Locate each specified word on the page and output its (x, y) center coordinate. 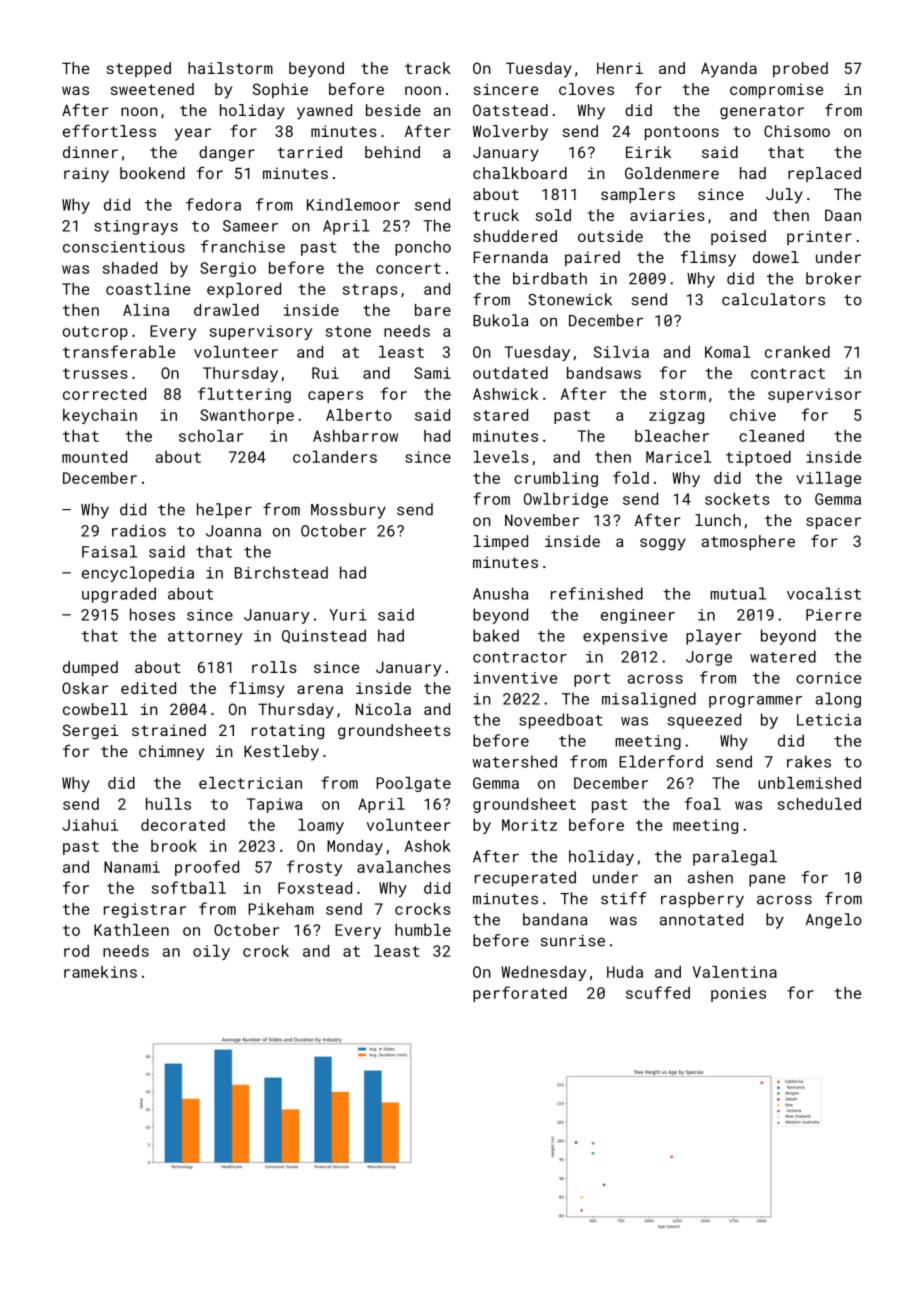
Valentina (735, 972)
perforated (520, 994)
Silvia (621, 352)
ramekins (100, 972)
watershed (514, 761)
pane (767, 880)
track (428, 68)
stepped (139, 69)
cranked (797, 352)
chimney (171, 753)
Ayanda (729, 70)
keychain (100, 416)
